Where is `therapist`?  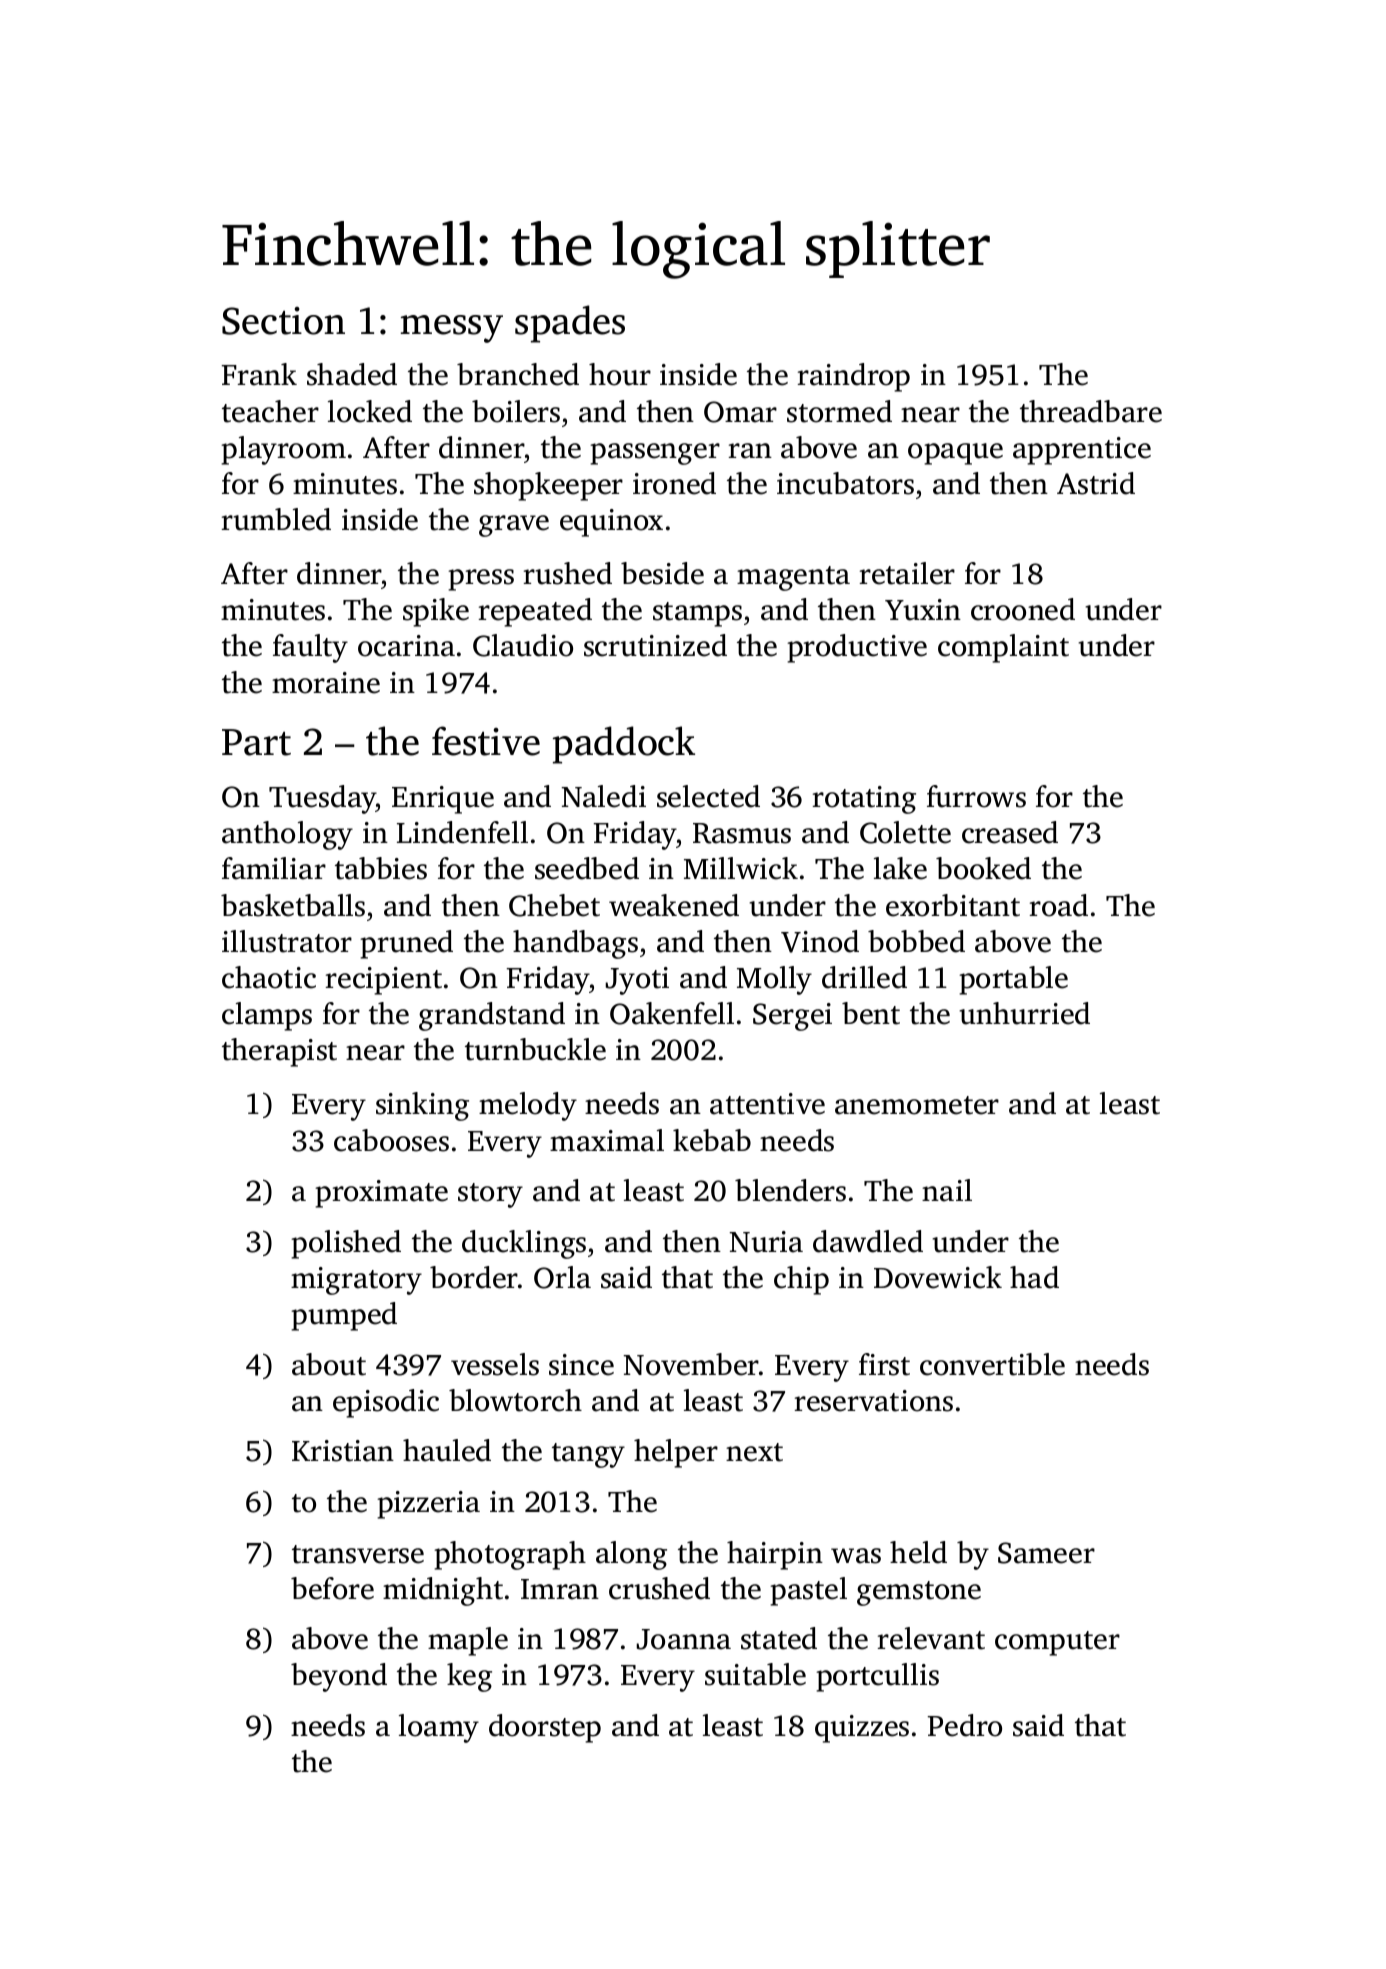 therapist is located at coordinates (279, 1052).
